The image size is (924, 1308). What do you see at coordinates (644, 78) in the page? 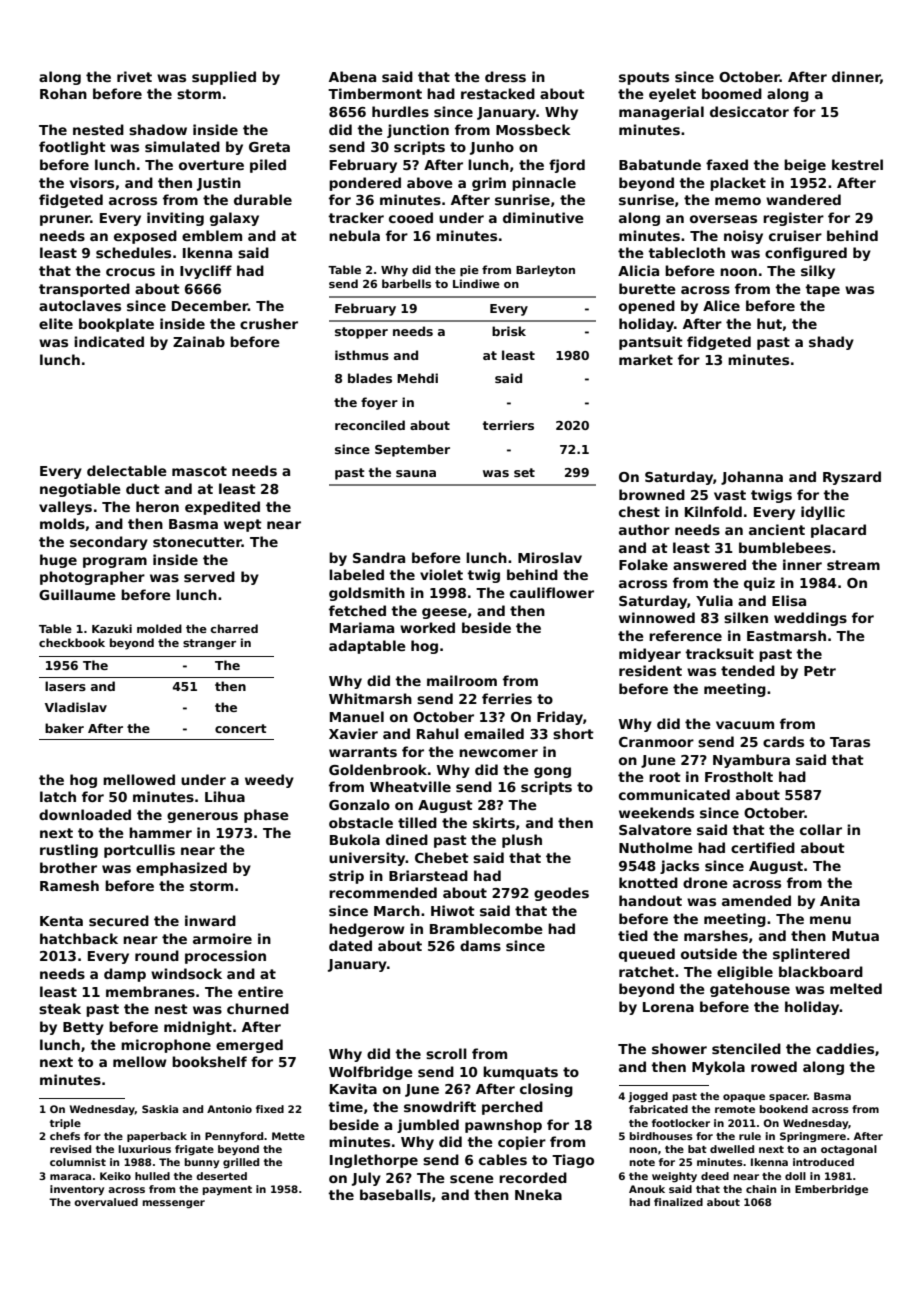
I see `spouts` at bounding box center [644, 78].
